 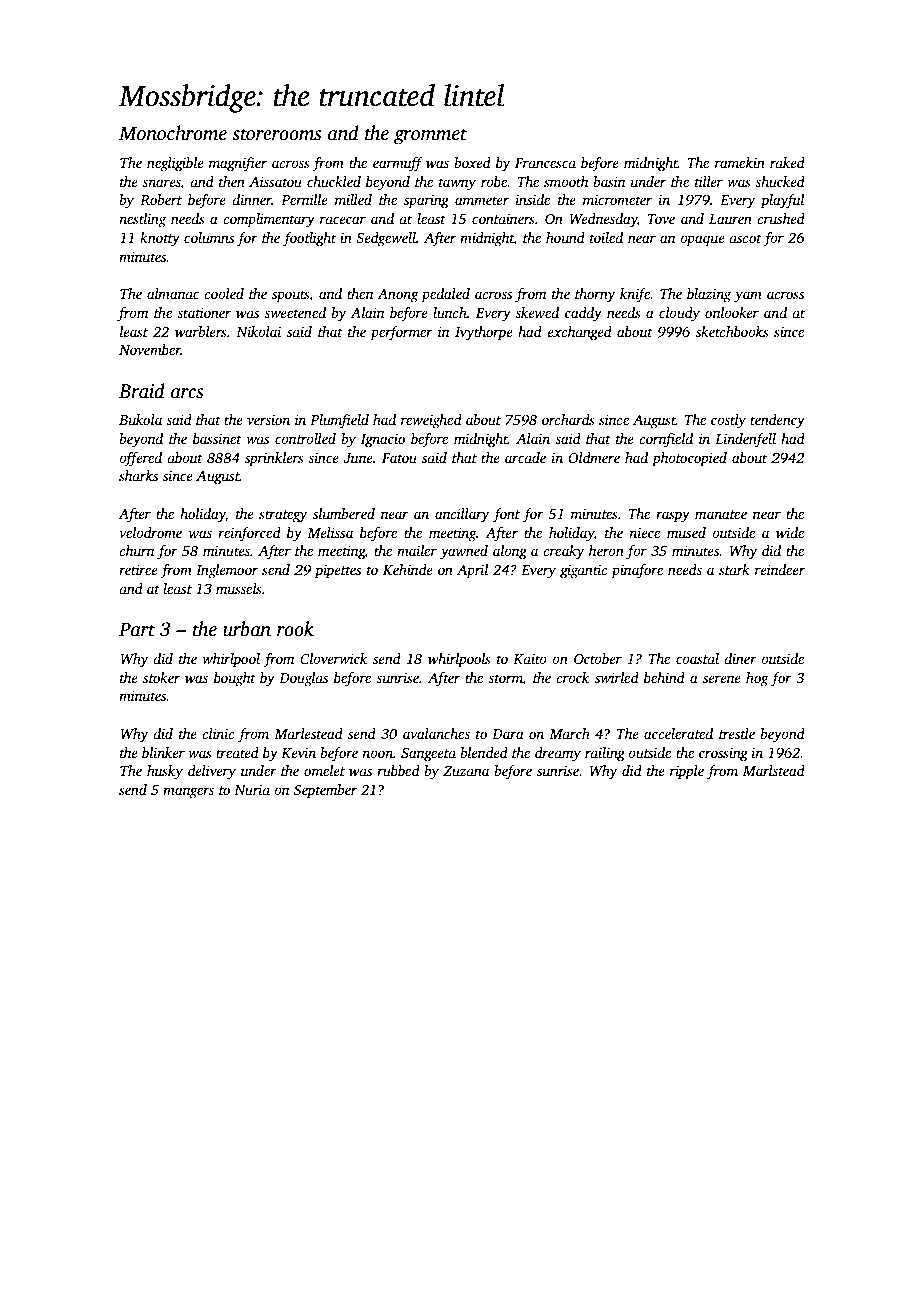 What do you see at coordinates (687, 772) in the page?
I see `ripple` at bounding box center [687, 772].
